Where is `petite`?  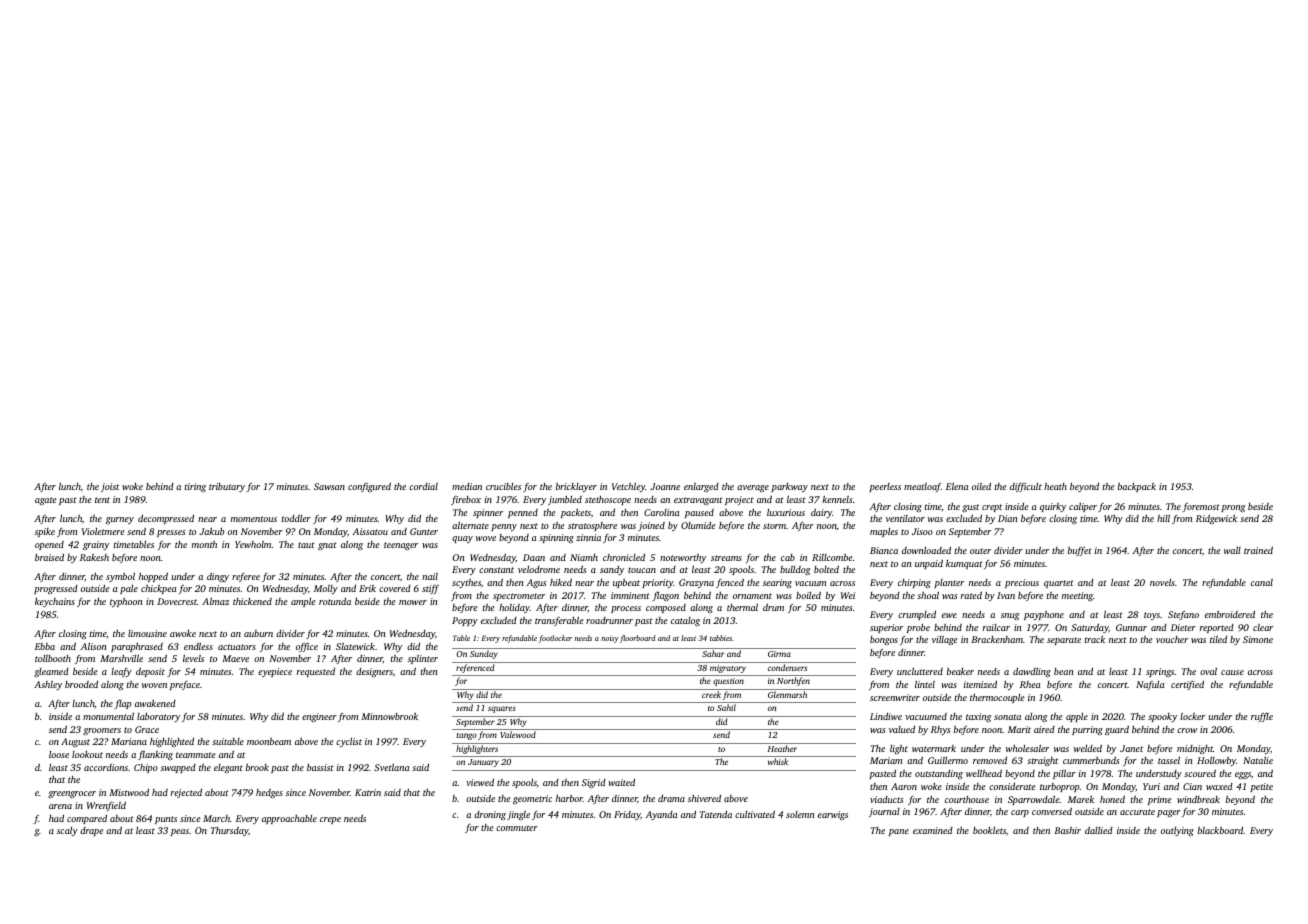 petite is located at coordinates (1261, 787).
